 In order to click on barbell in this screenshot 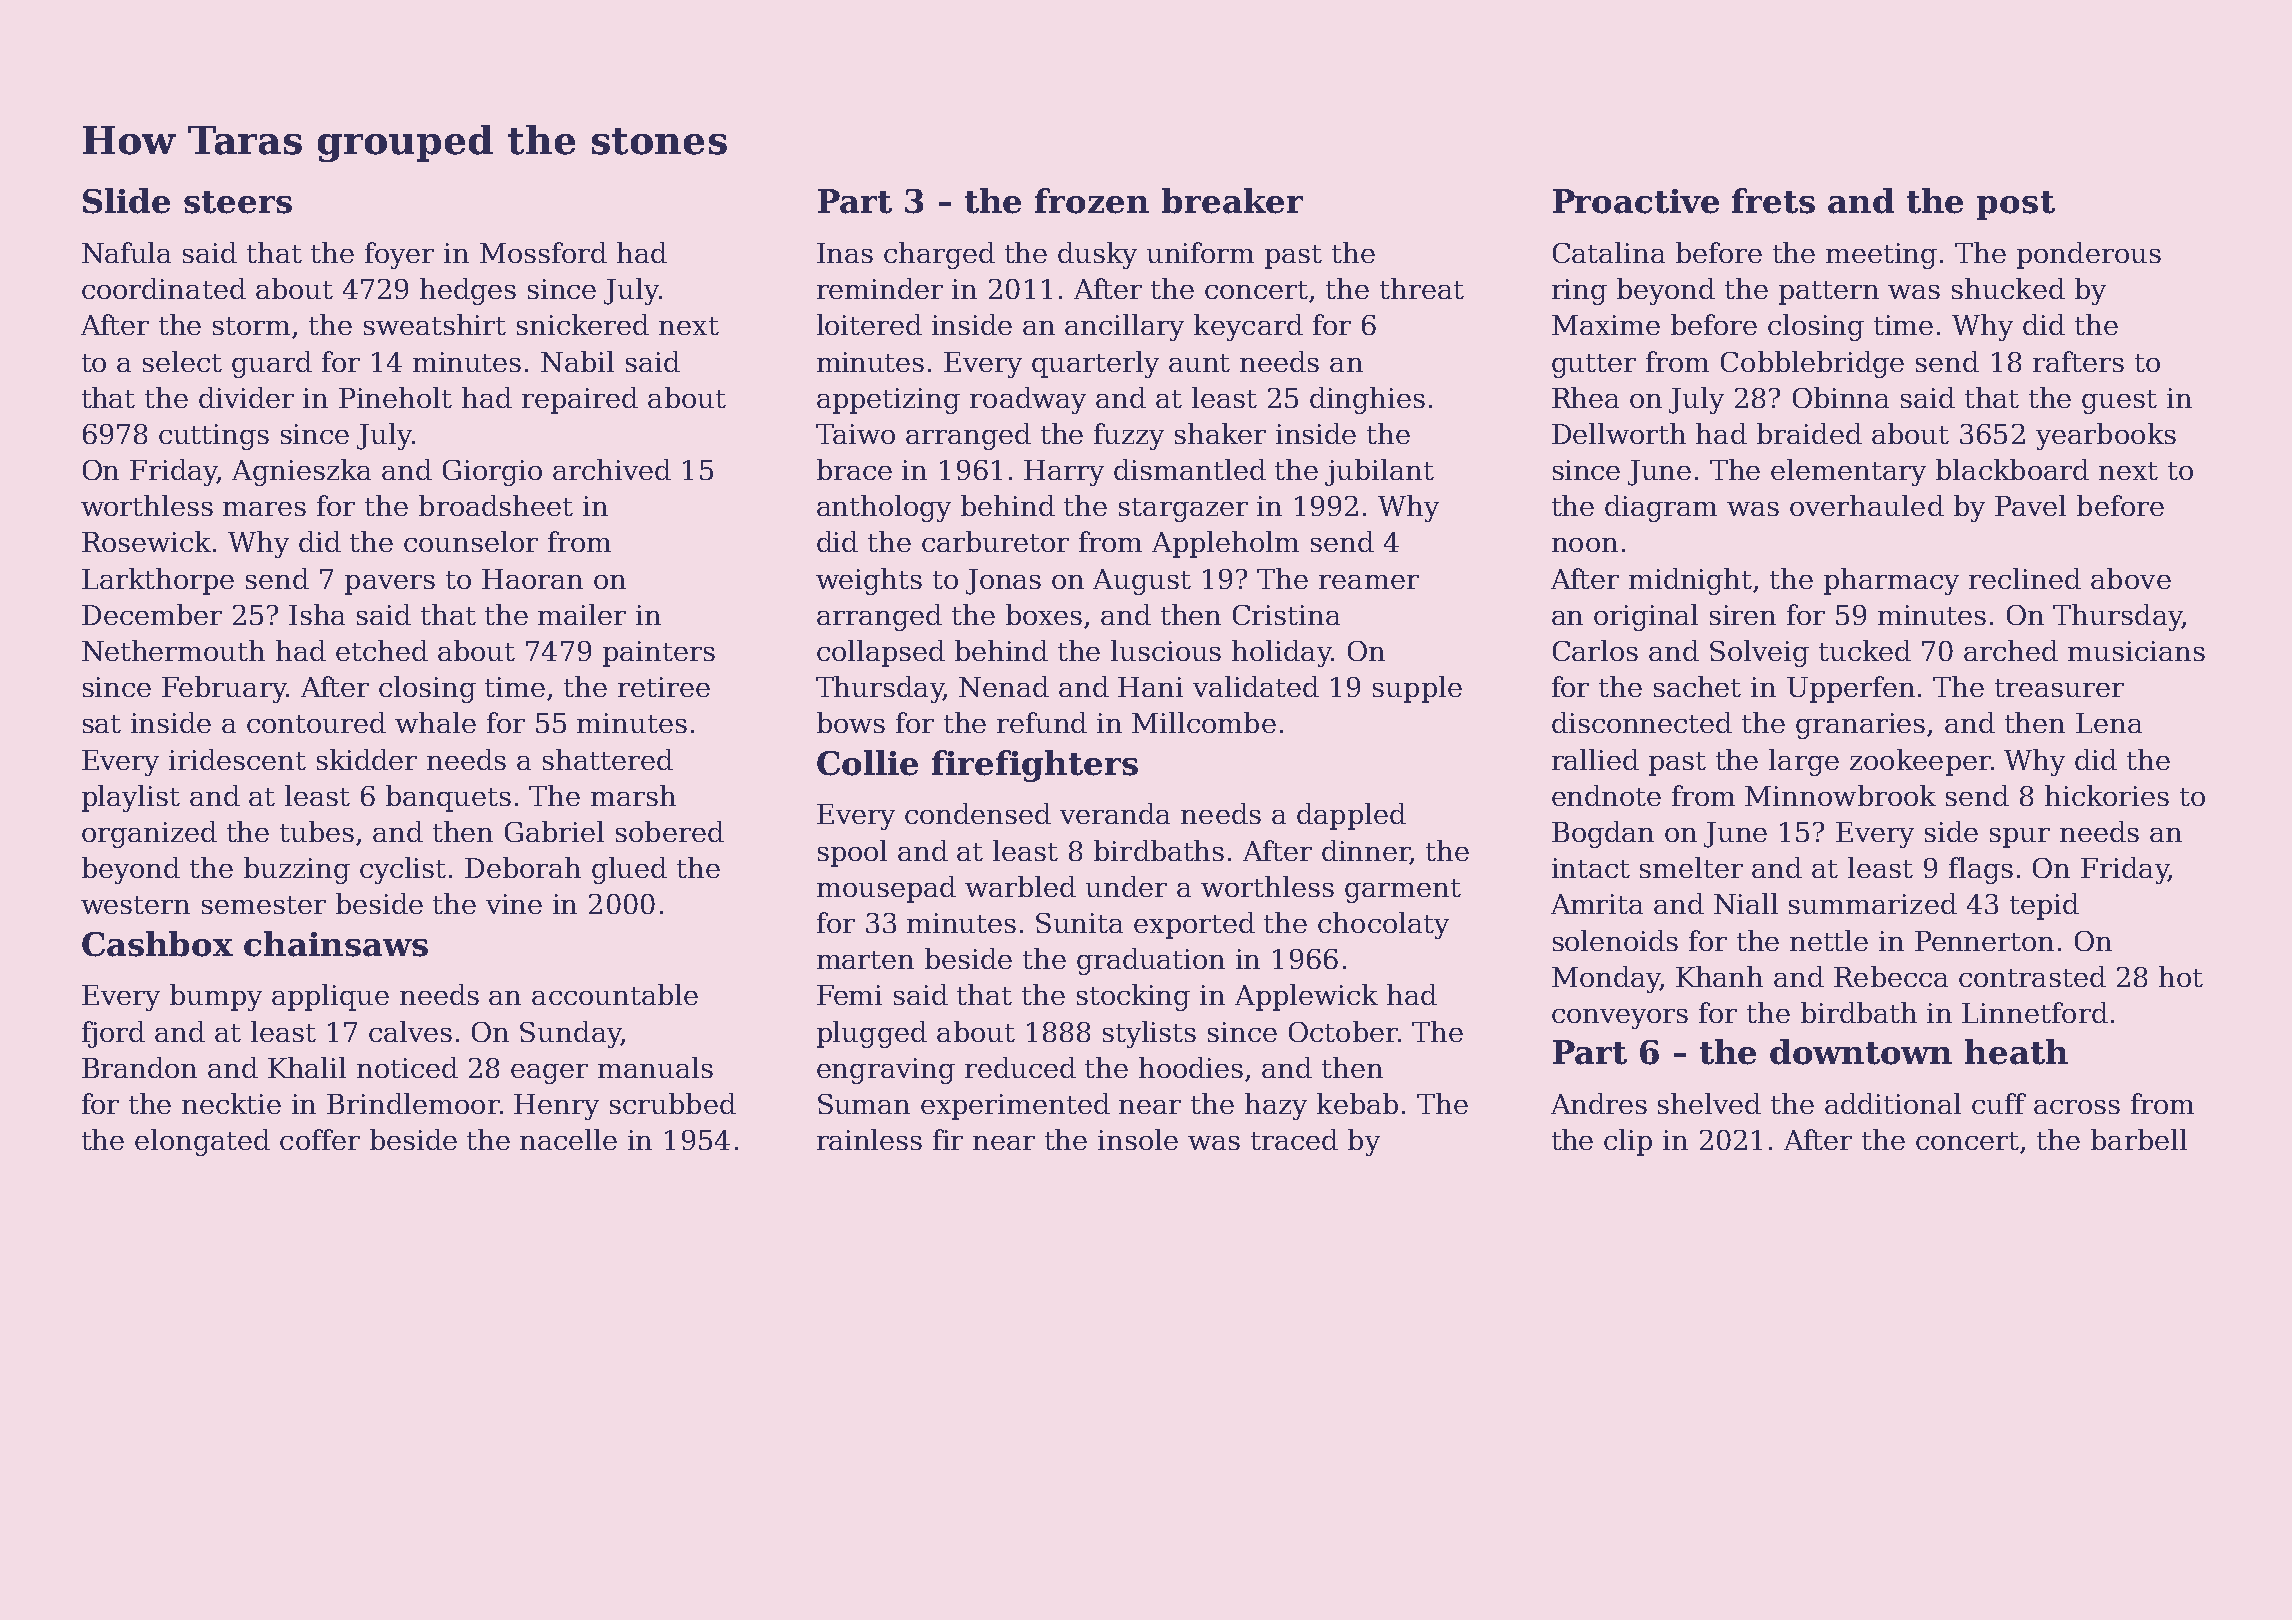, I will do `click(2139, 1139)`.
